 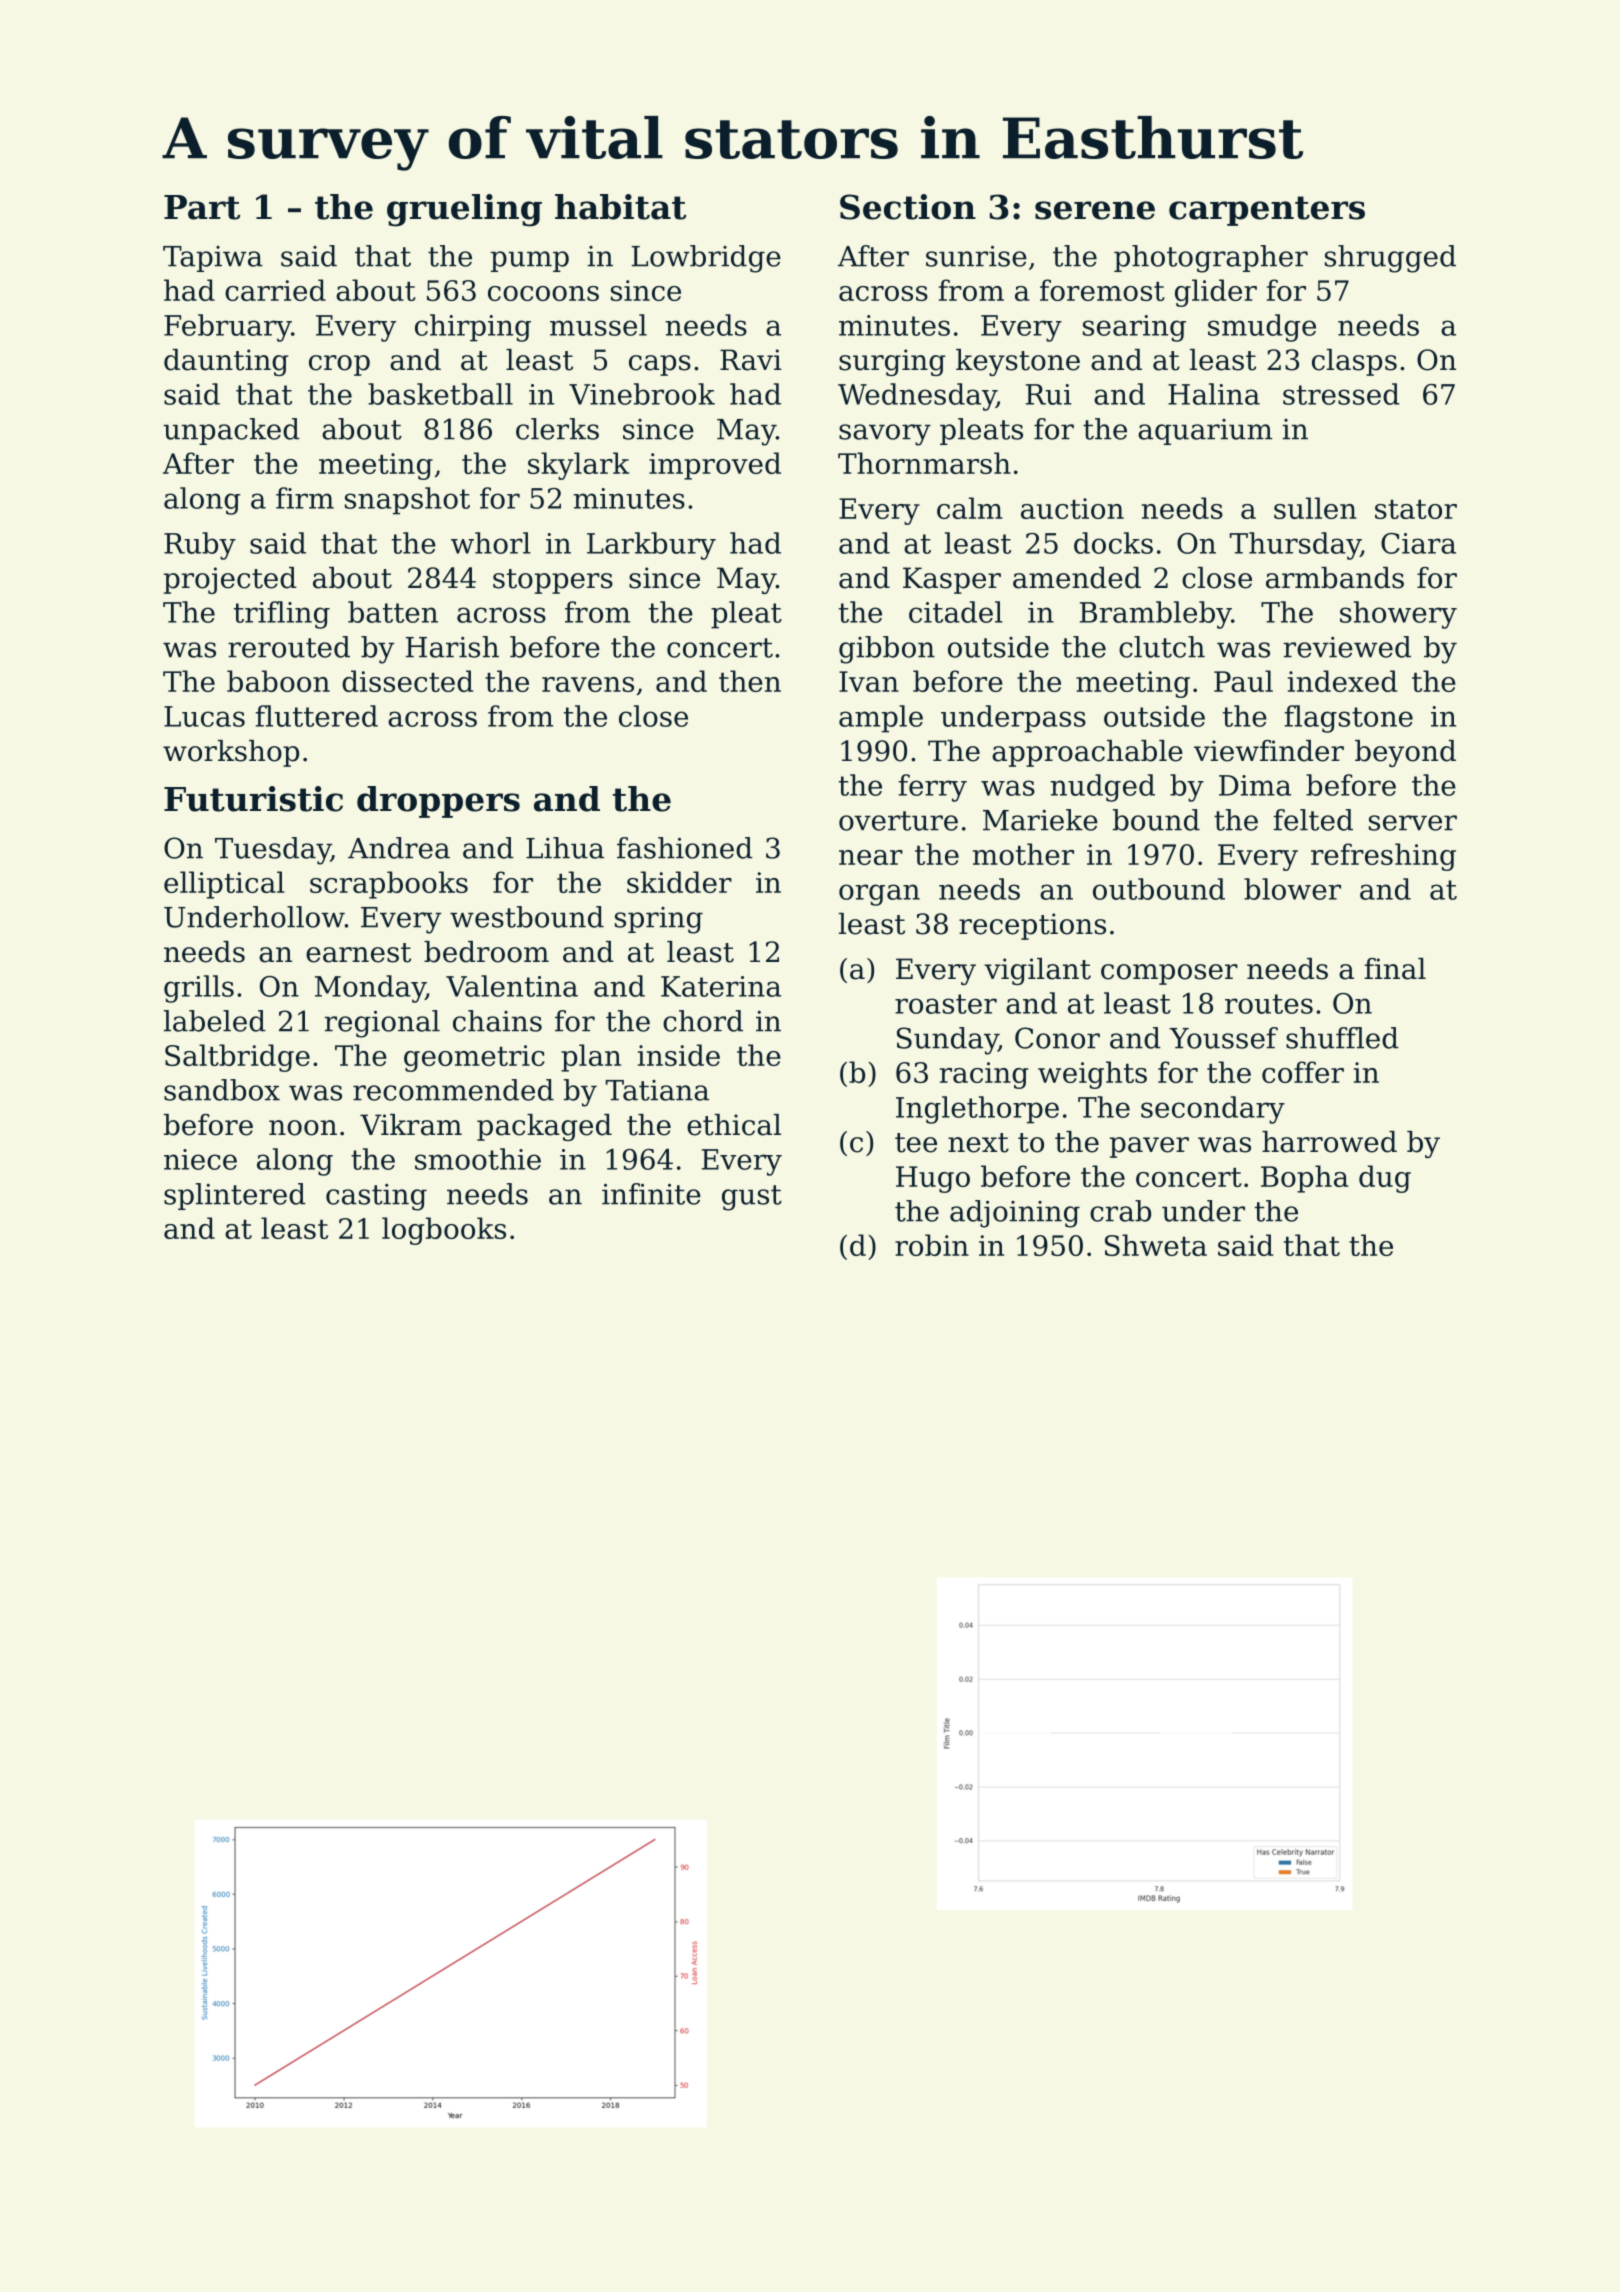 I want to click on scrapbooks, so click(x=389, y=885).
